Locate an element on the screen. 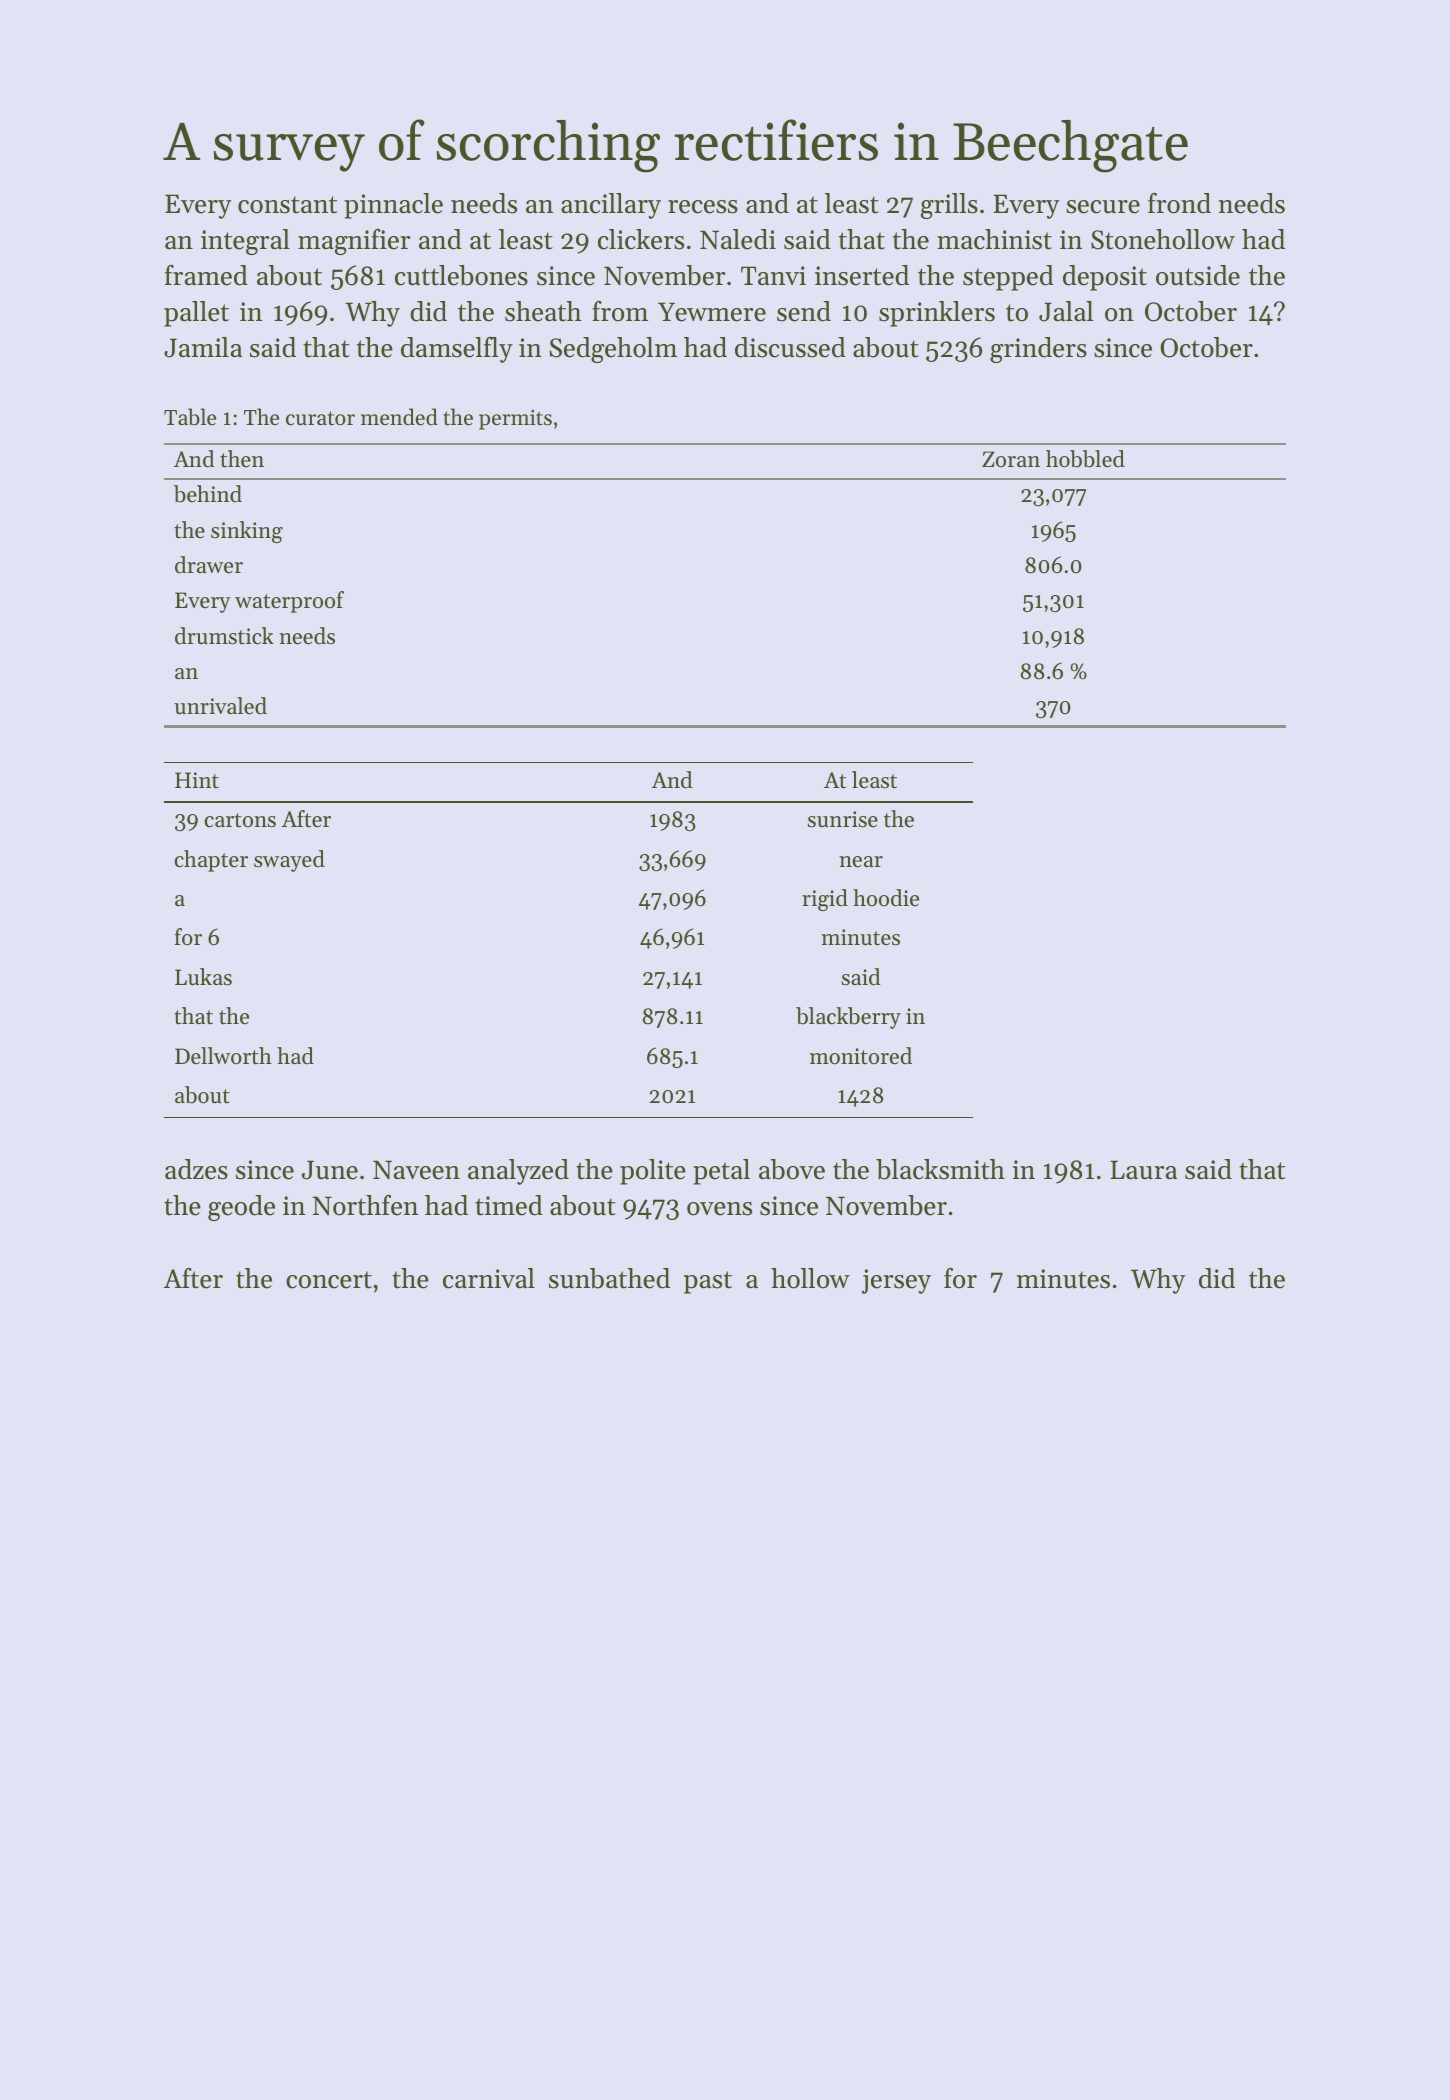 This screenshot has height=2100, width=1450. constant is located at coordinates (287, 205).
